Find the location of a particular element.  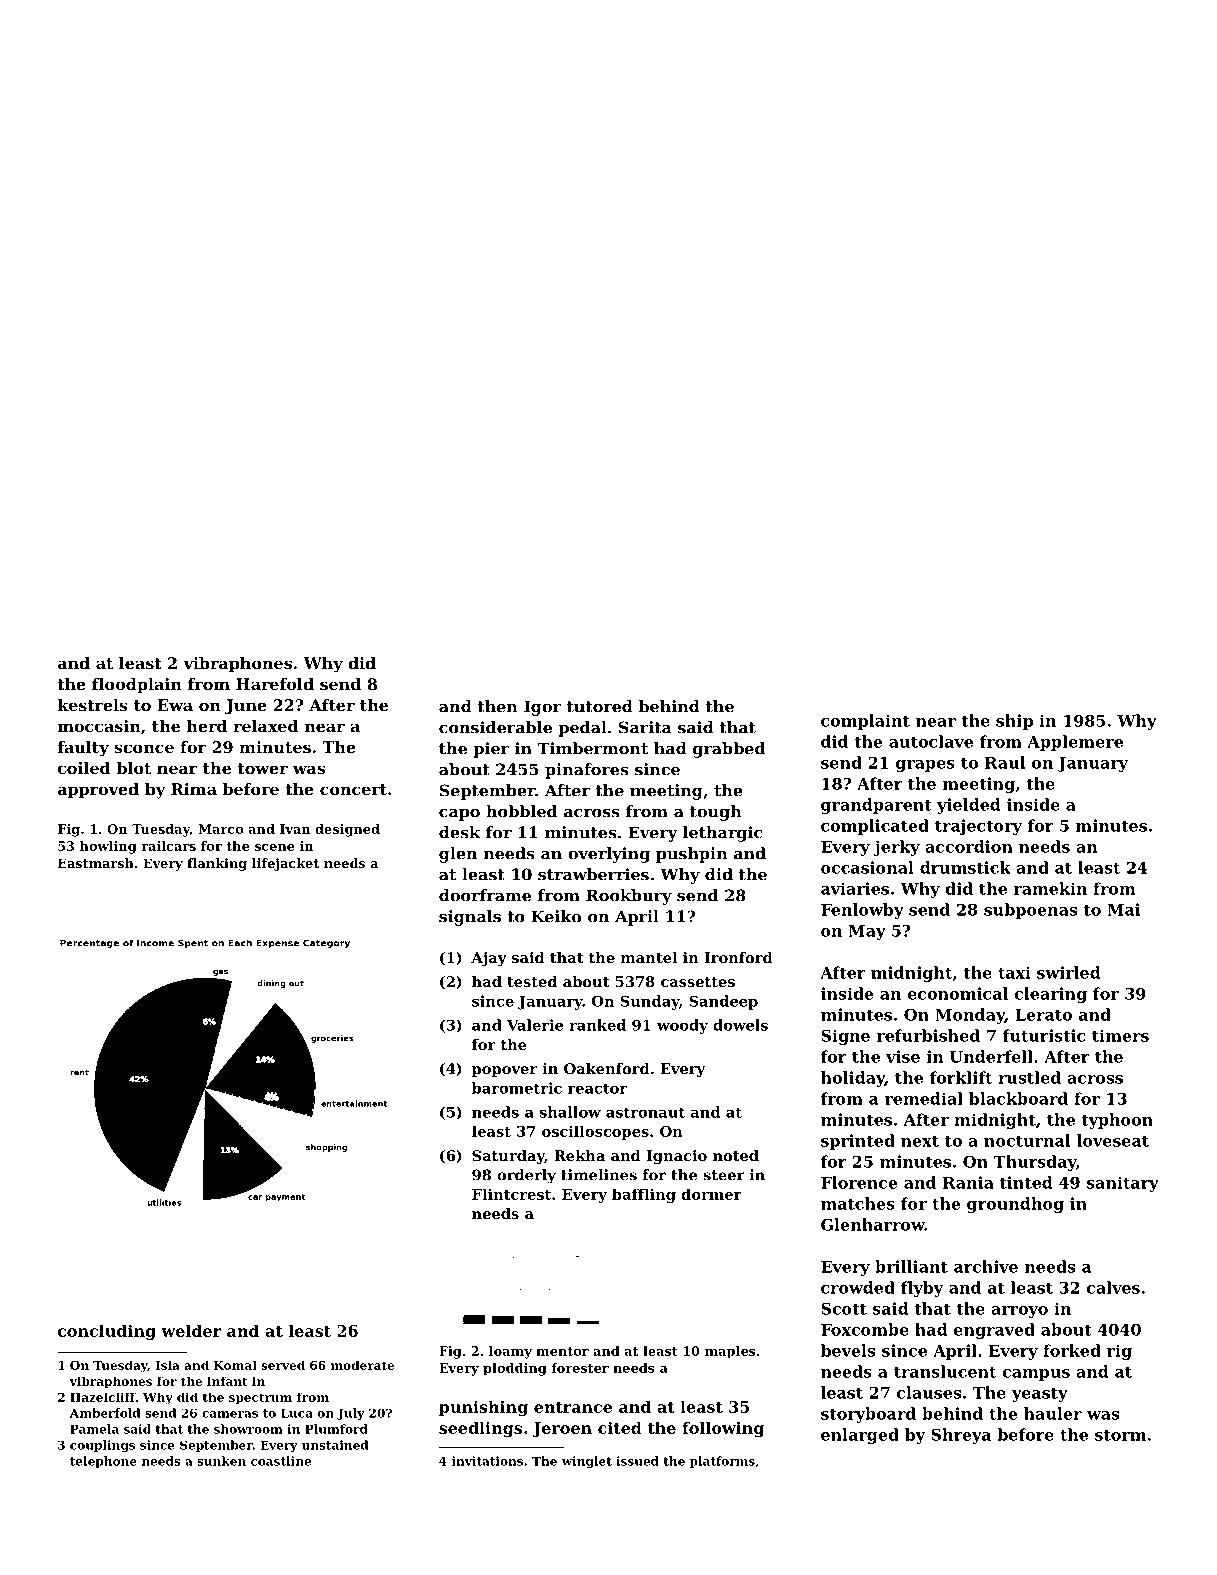

tutored is located at coordinates (600, 706).
